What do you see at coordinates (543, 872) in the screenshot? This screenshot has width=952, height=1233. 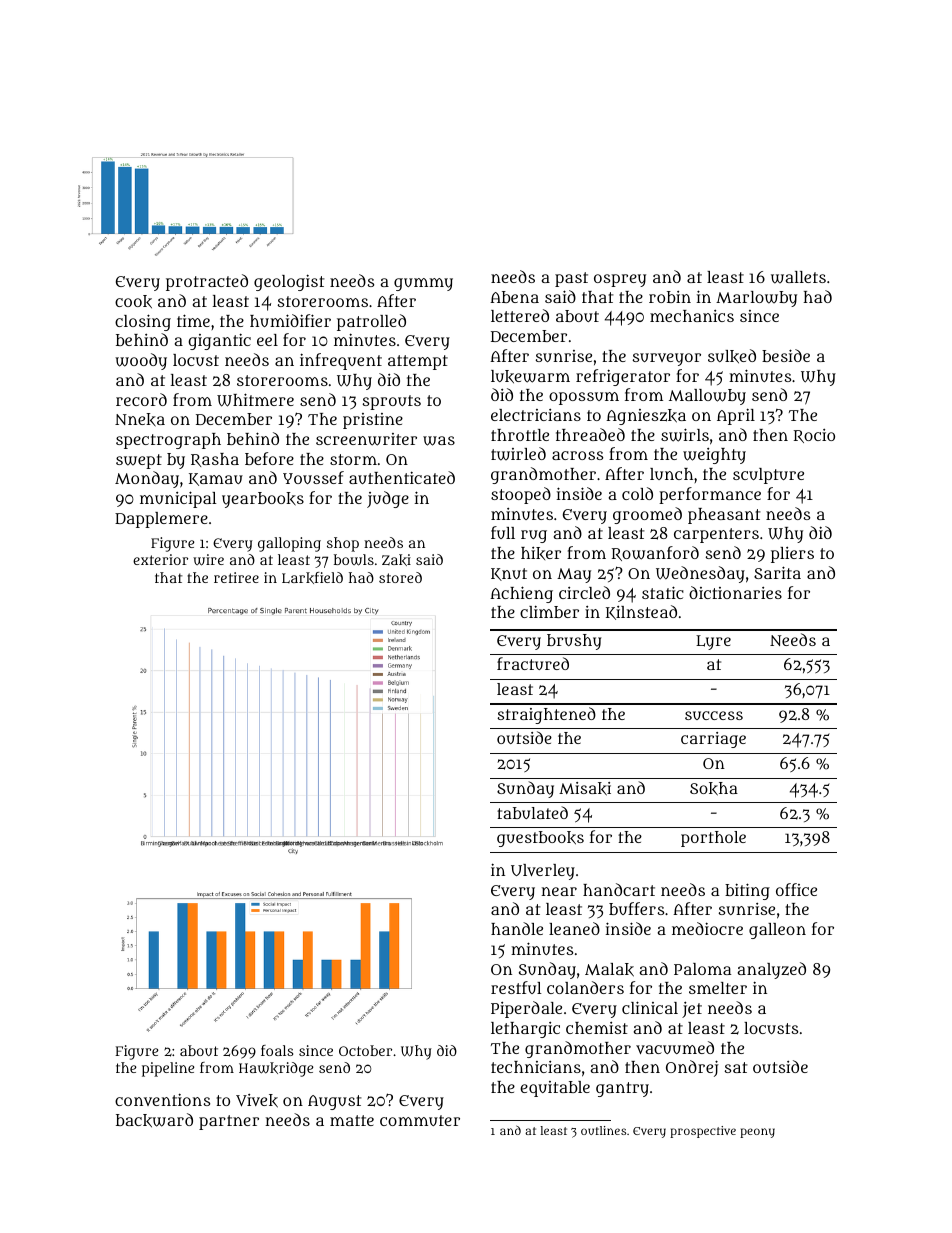 I see `Ulverley` at bounding box center [543, 872].
